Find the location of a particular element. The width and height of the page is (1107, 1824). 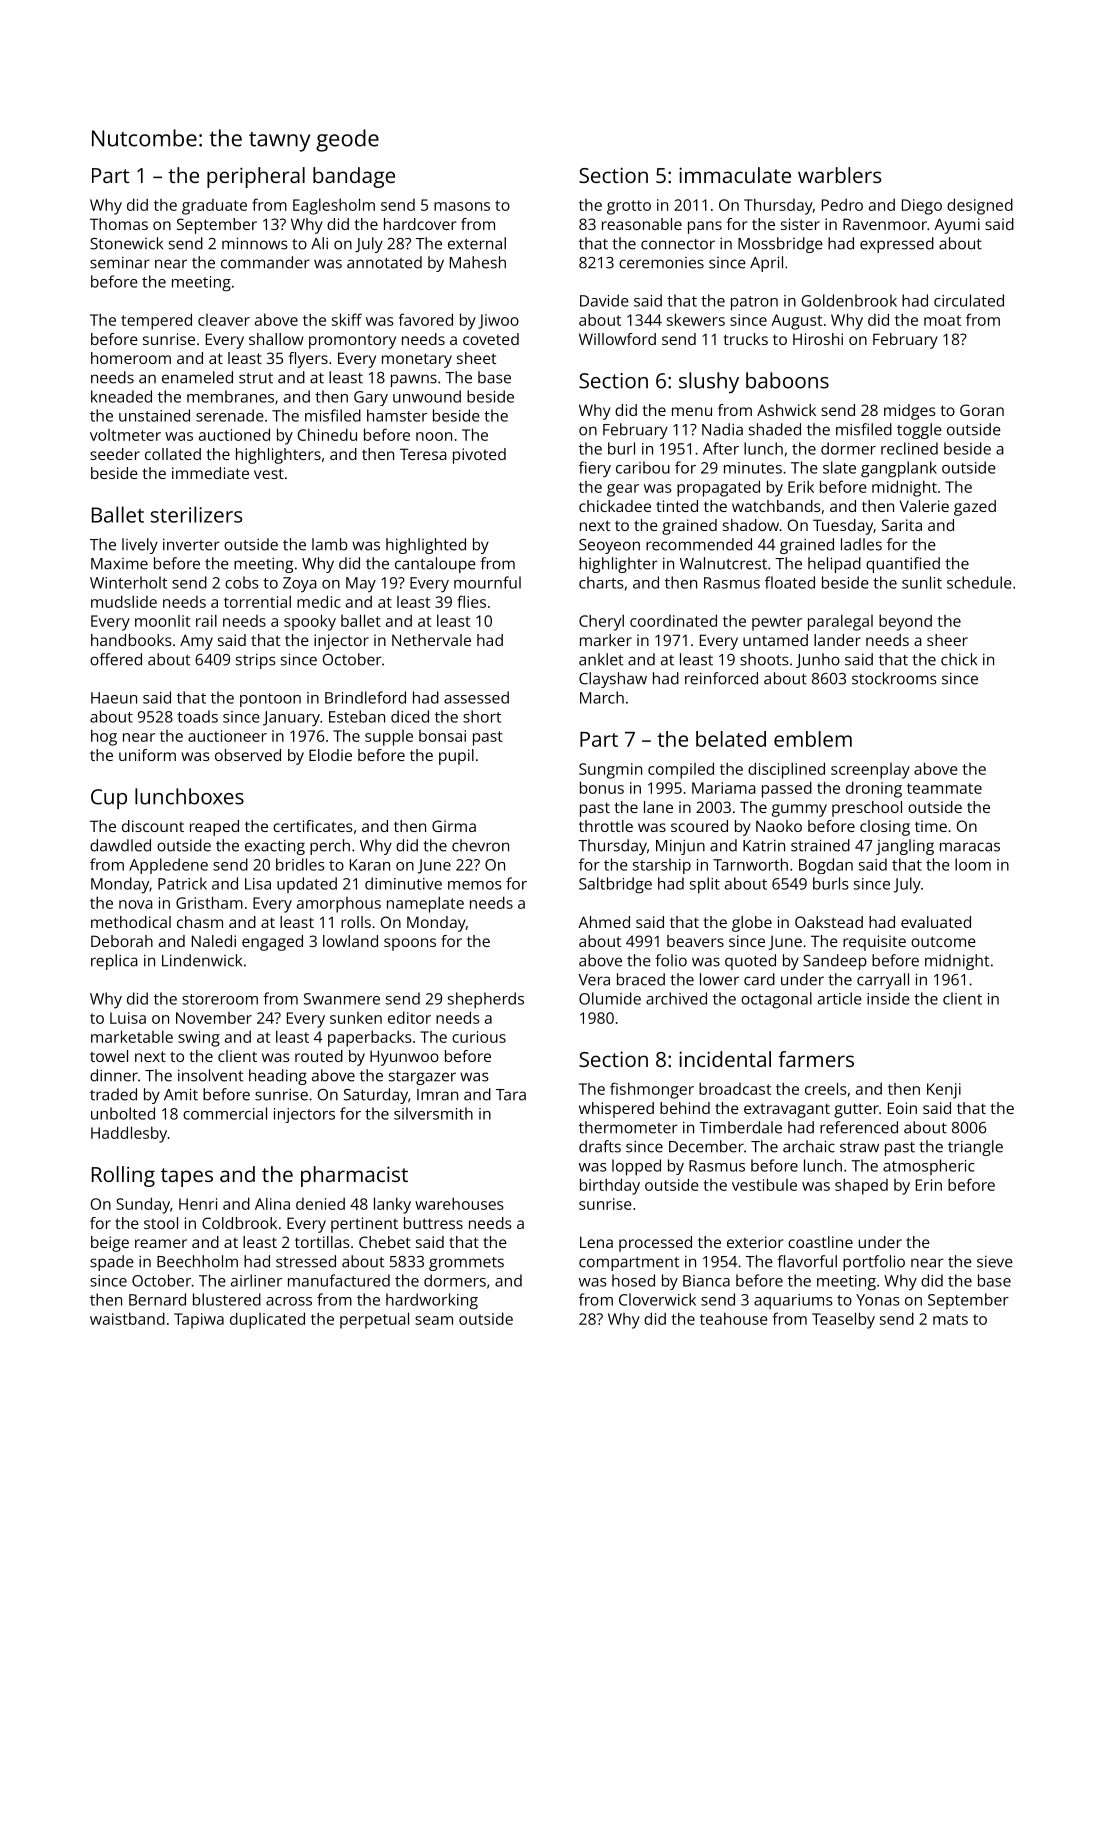

heading is located at coordinates (278, 1077).
